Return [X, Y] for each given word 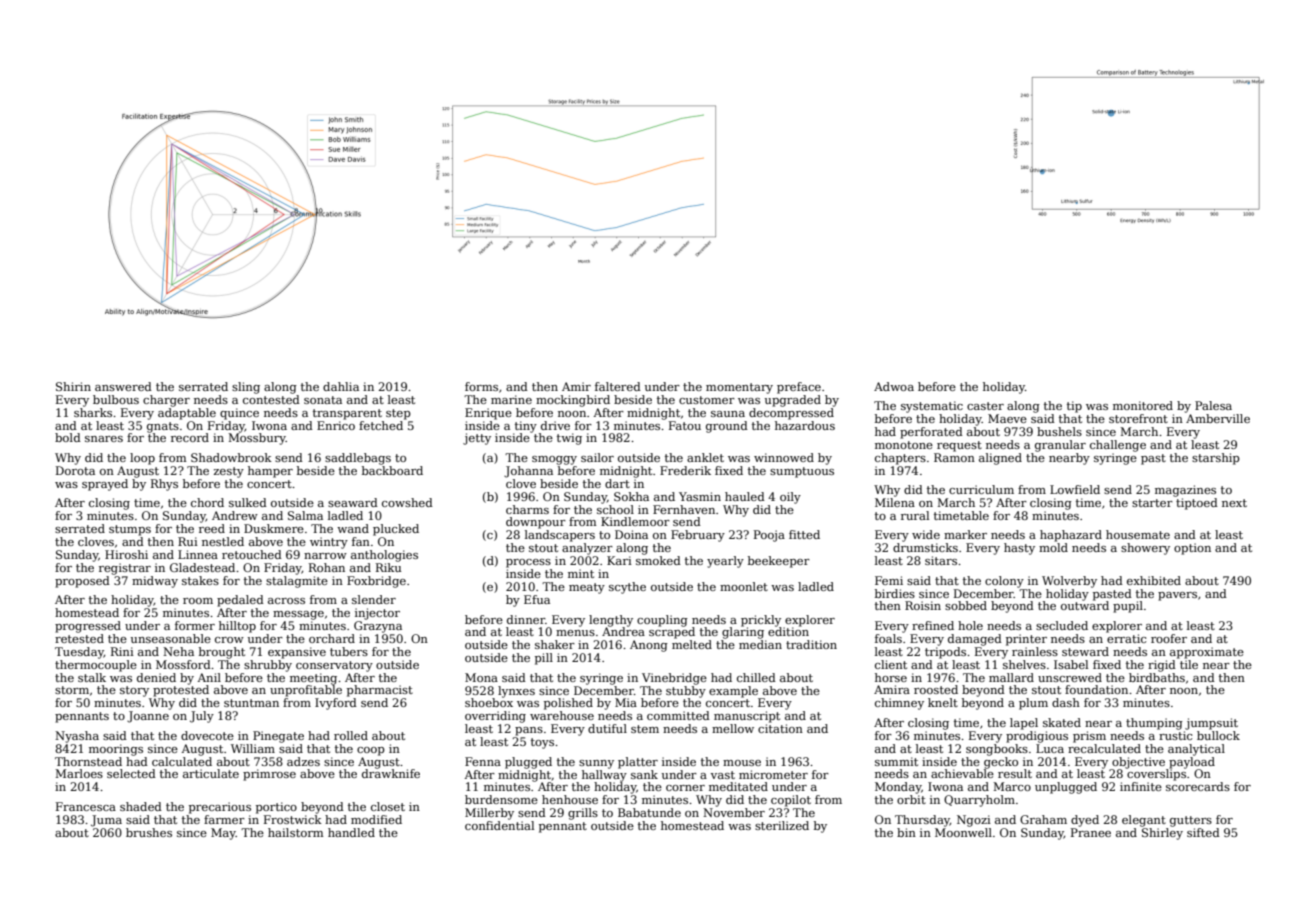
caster [985, 406]
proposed [82, 582]
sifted [1203, 832]
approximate [1207, 653]
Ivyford [336, 704]
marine [511, 399]
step [398, 414]
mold [1053, 547]
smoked [658, 560]
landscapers [560, 536]
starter [1152, 503]
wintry [329, 543]
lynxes [516, 692]
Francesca [86, 806]
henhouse [570, 799]
